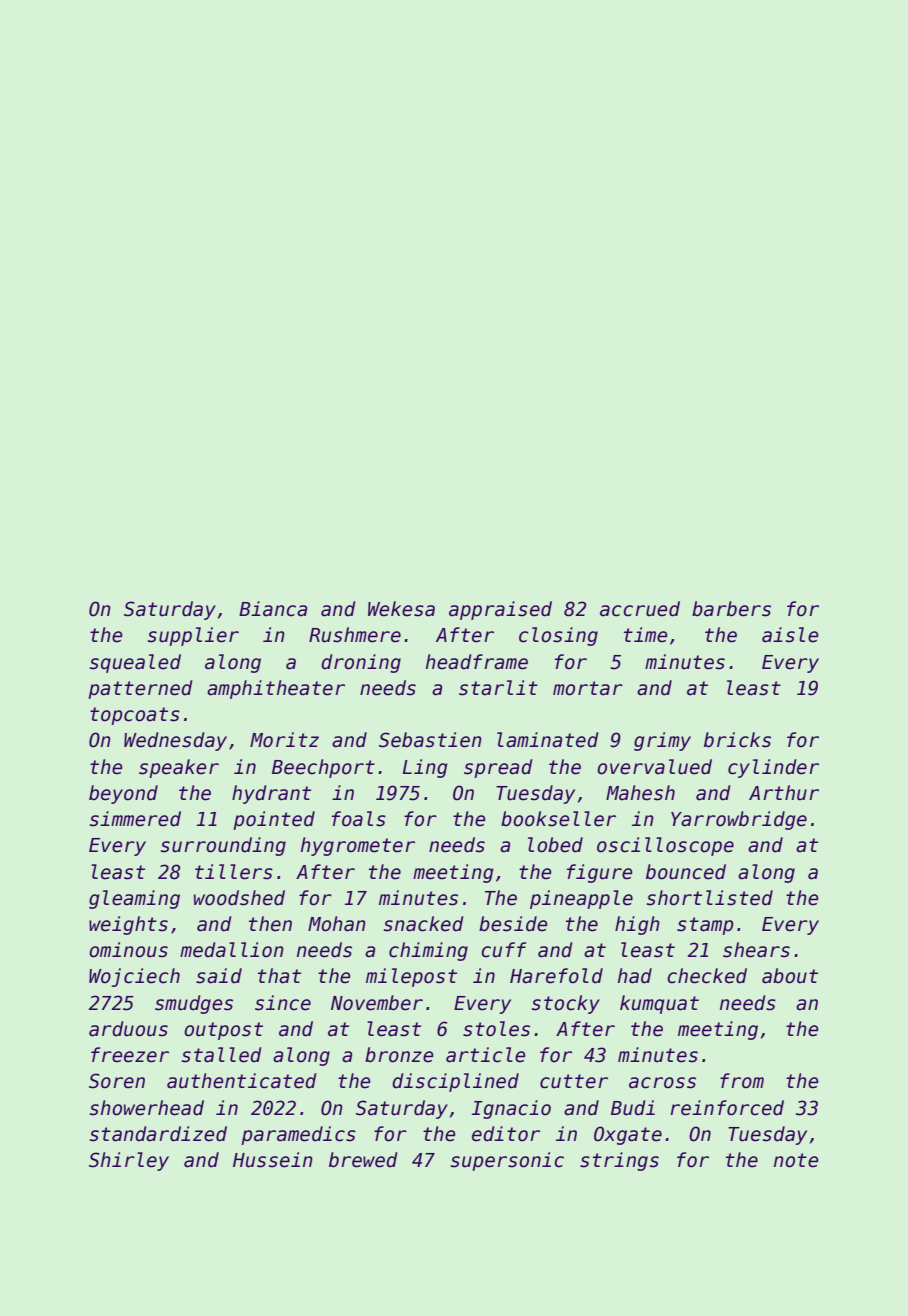 Image resolution: width=908 pixels, height=1316 pixels. What do you see at coordinates (581, 899) in the screenshot?
I see `pineapple` at bounding box center [581, 899].
